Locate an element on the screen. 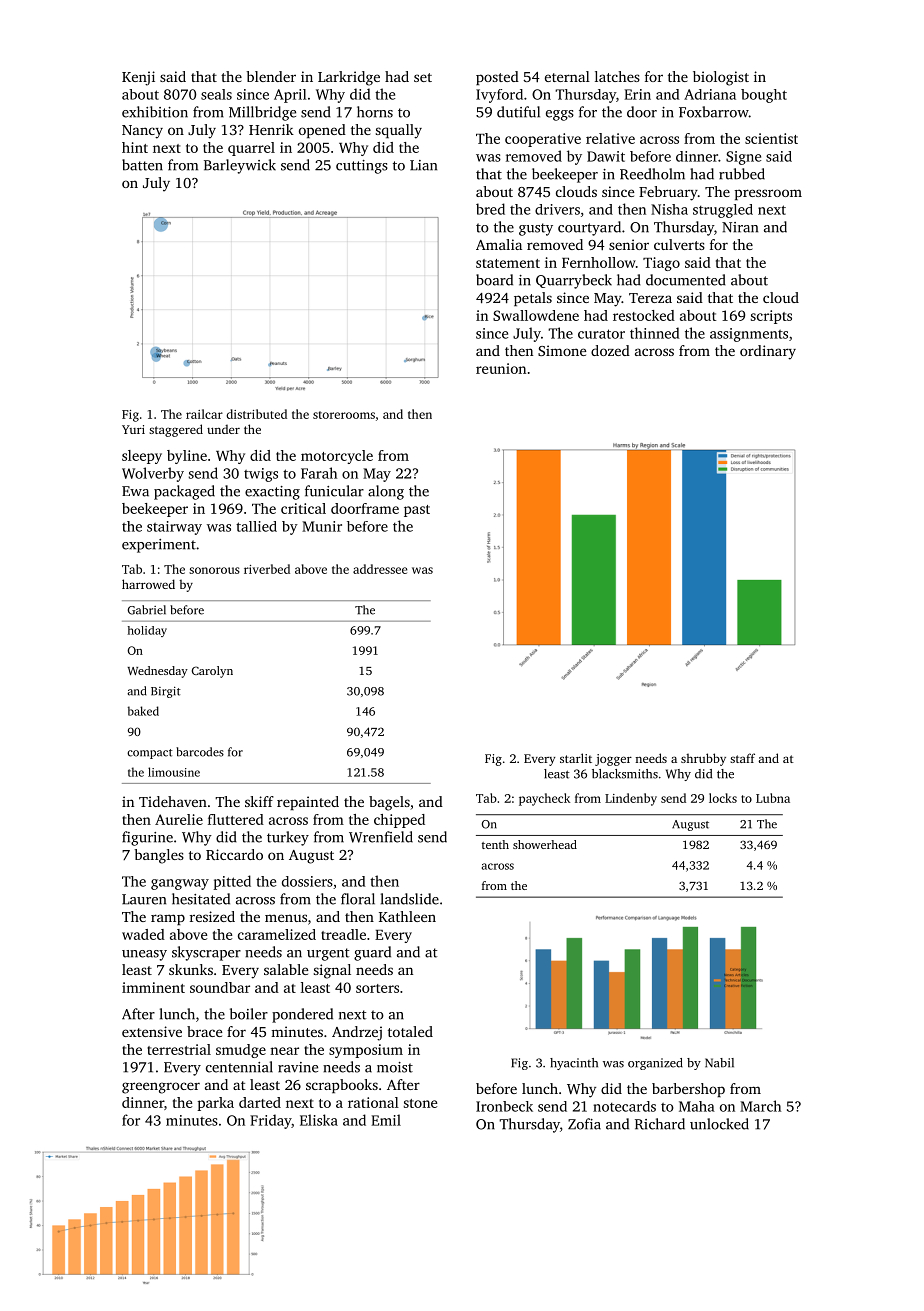 This screenshot has width=924, height=1311. batten is located at coordinates (142, 165).
